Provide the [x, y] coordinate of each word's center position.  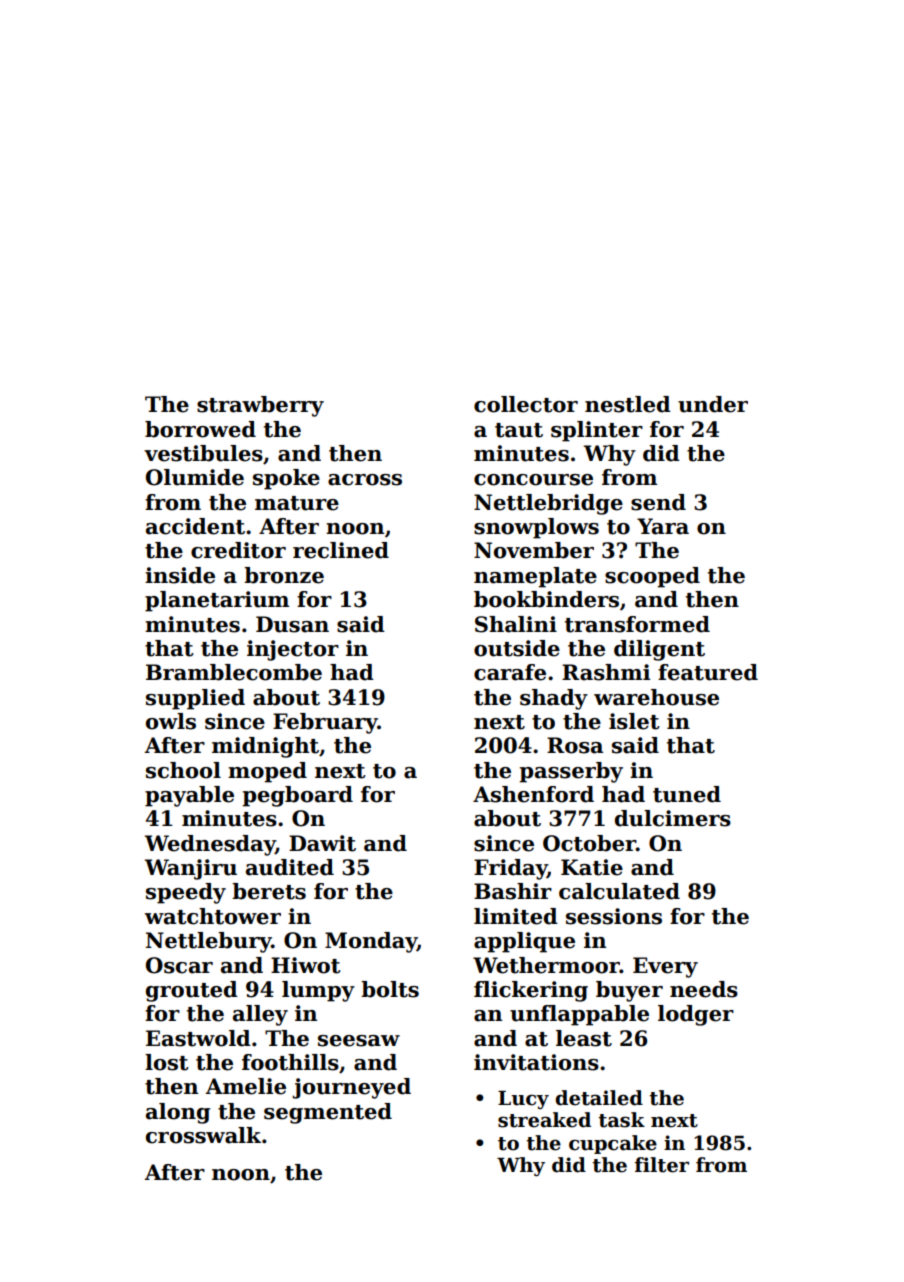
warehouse [656, 697]
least [584, 1038]
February [325, 723]
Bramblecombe [234, 672]
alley [260, 1015]
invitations [536, 1062]
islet [634, 721]
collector [526, 404]
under [713, 404]
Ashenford [533, 794]
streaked [544, 1120]
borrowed [200, 429]
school [183, 770]
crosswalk [203, 1135]
